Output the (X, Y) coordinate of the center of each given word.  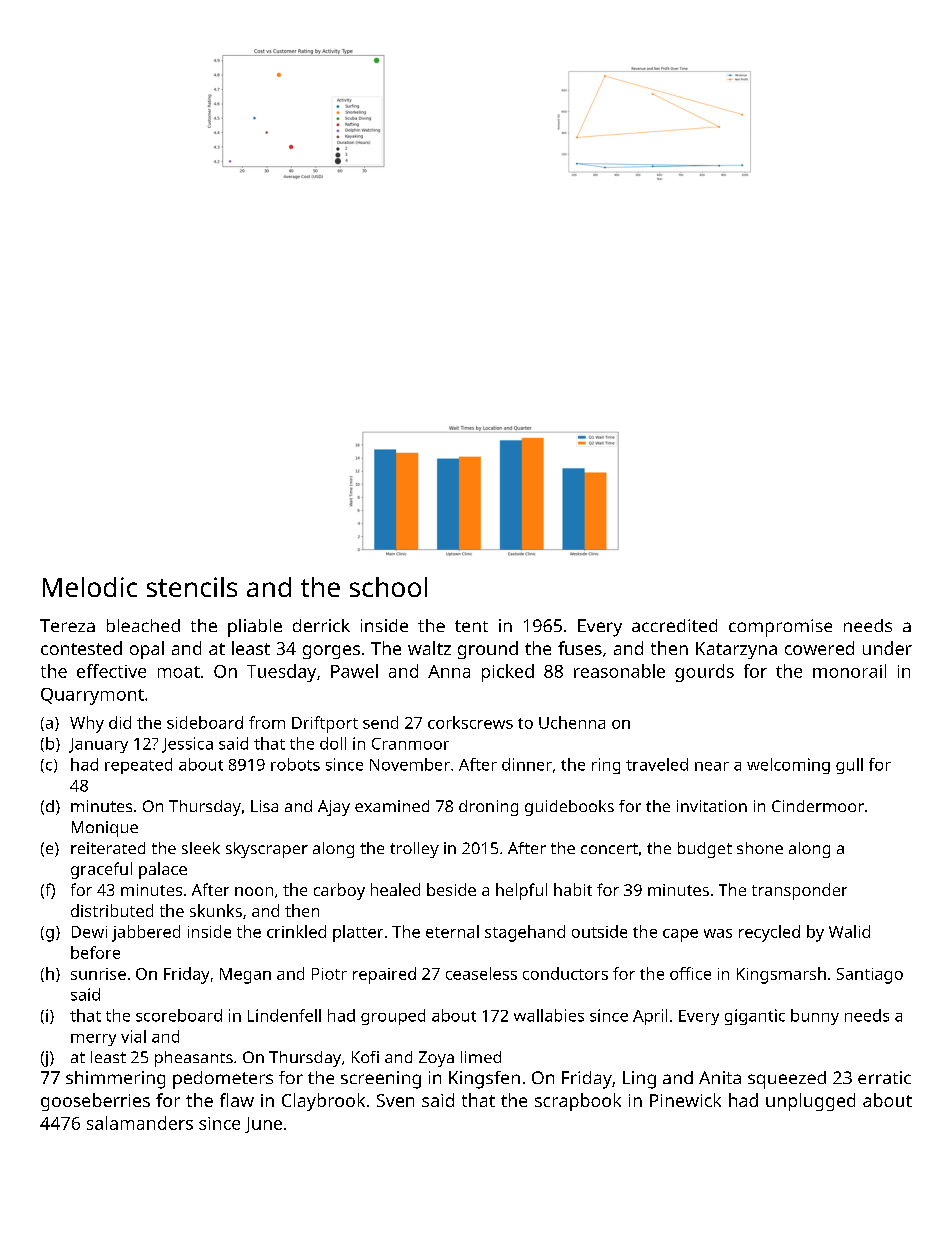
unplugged (810, 1102)
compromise (780, 628)
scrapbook (578, 1102)
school (388, 587)
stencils (192, 587)
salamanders (140, 1123)
